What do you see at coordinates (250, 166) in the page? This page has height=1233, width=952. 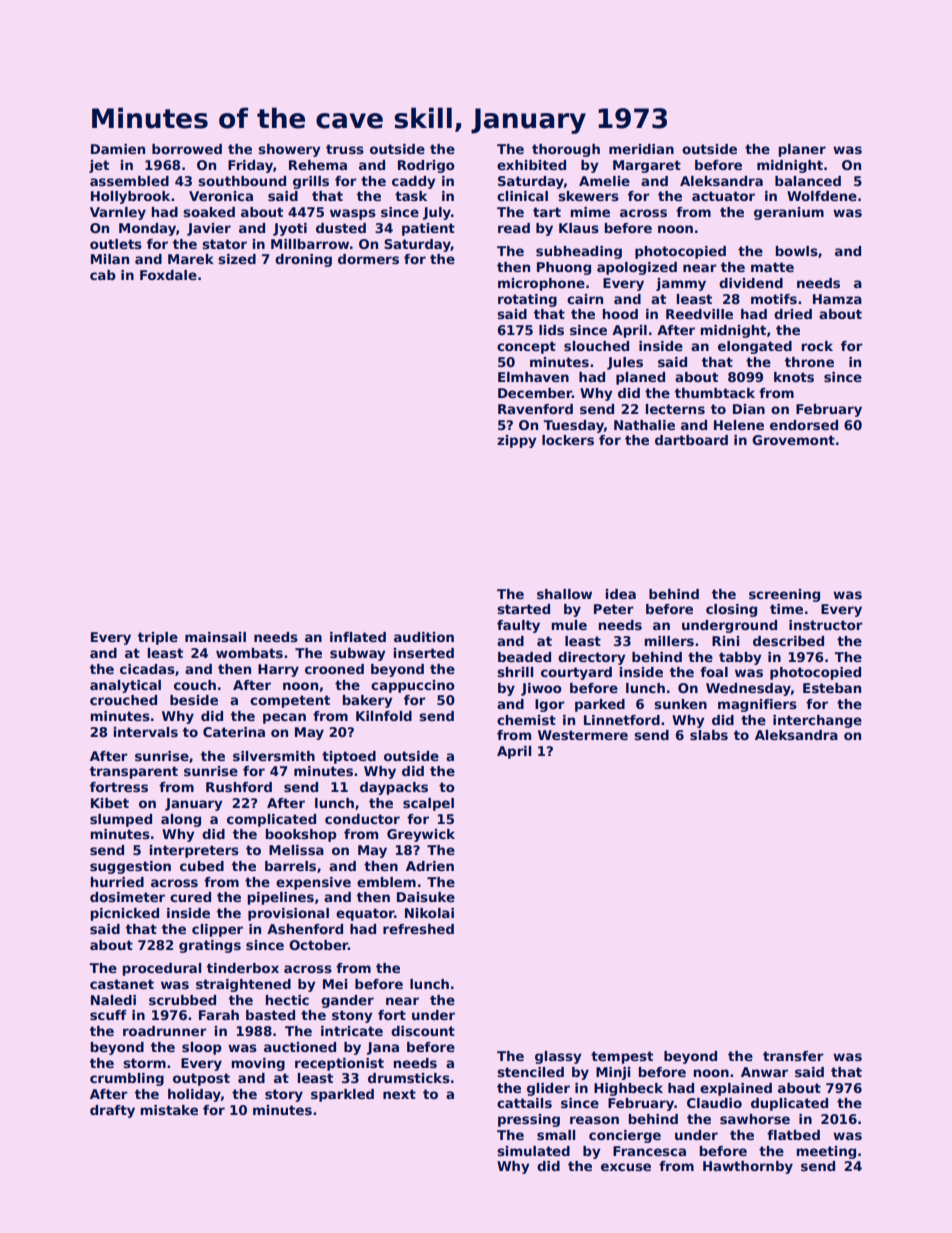 I see `Friday` at bounding box center [250, 166].
